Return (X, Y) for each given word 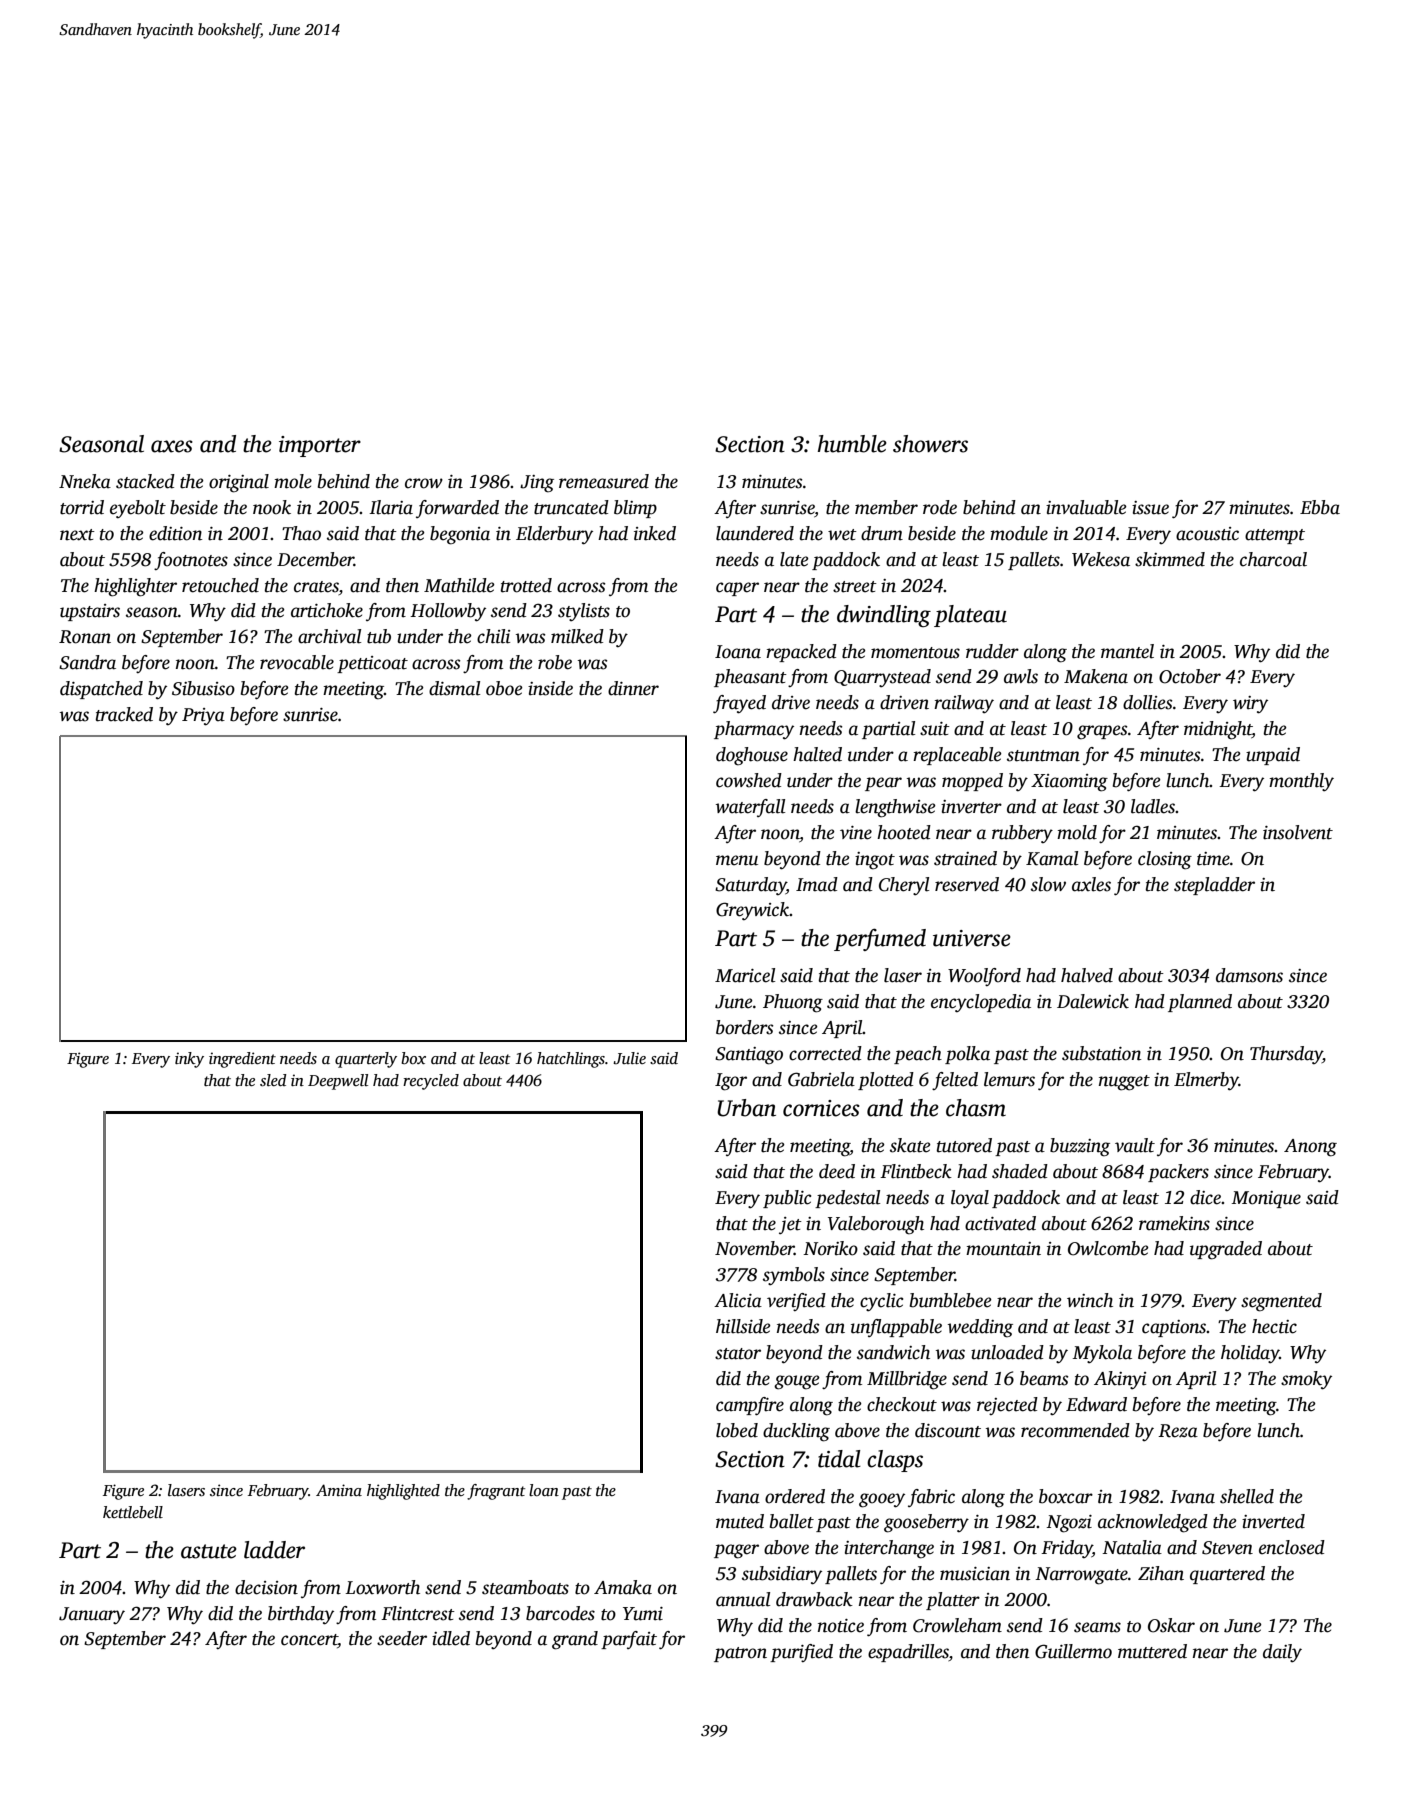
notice (841, 1626)
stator (738, 1354)
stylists (584, 612)
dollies (1147, 702)
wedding (980, 1328)
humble (852, 444)
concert (309, 1641)
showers (930, 444)
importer (320, 446)
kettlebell (133, 1512)
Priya (203, 717)
